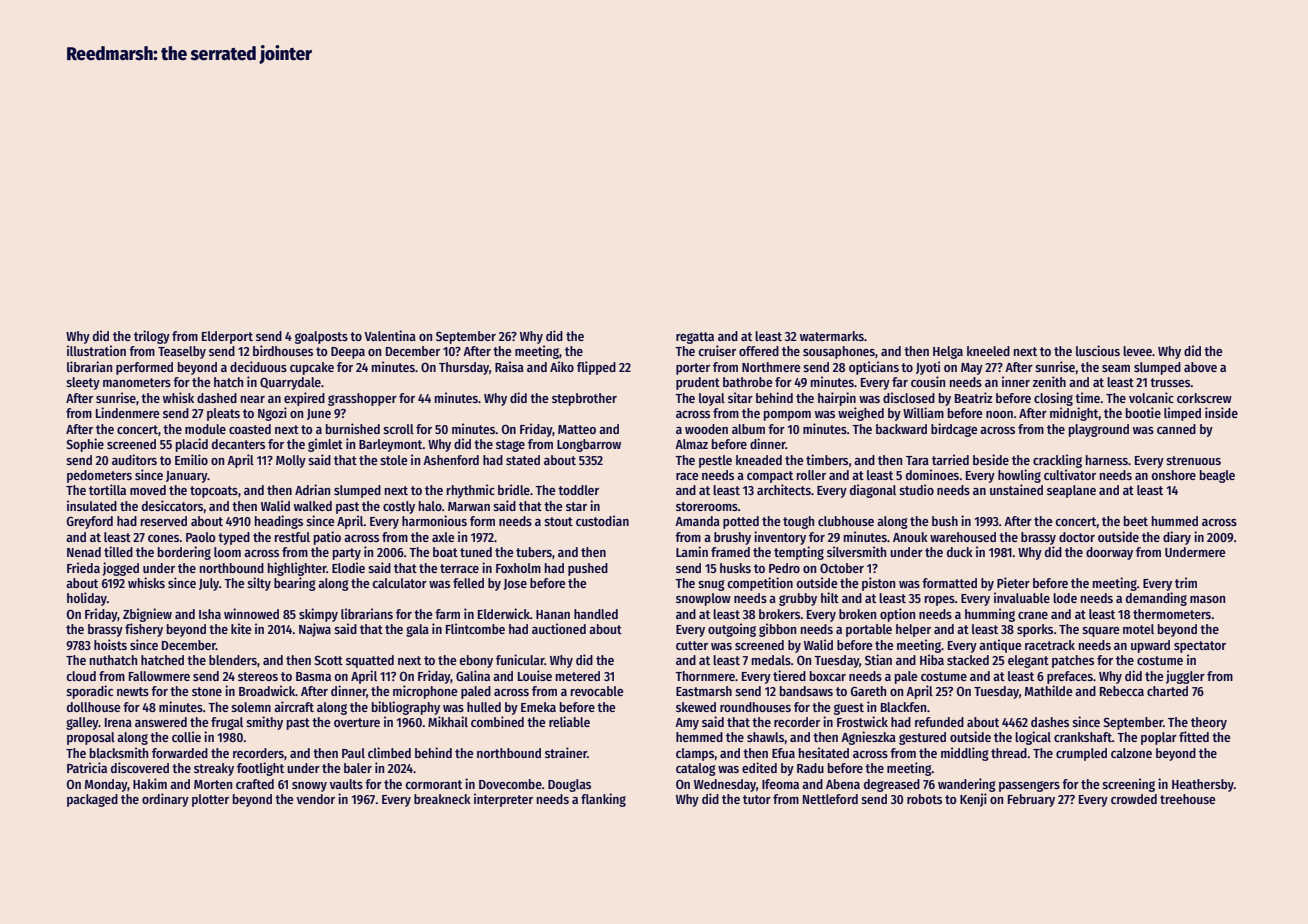 The height and width of the document is (924, 1308). What do you see at coordinates (1033, 615) in the document?
I see `crane` at bounding box center [1033, 615].
